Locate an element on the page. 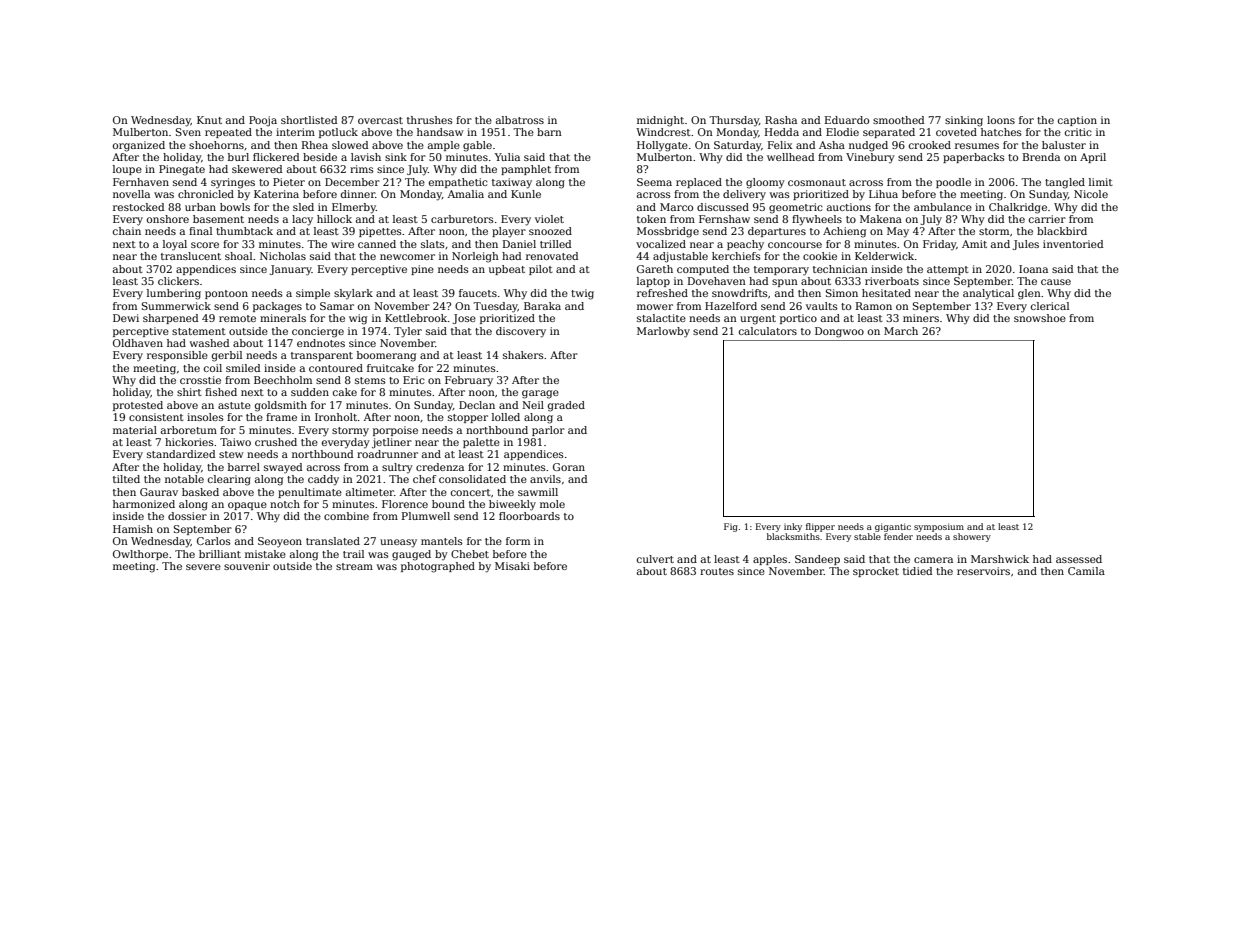 The image size is (1233, 952). severe is located at coordinates (203, 567).
